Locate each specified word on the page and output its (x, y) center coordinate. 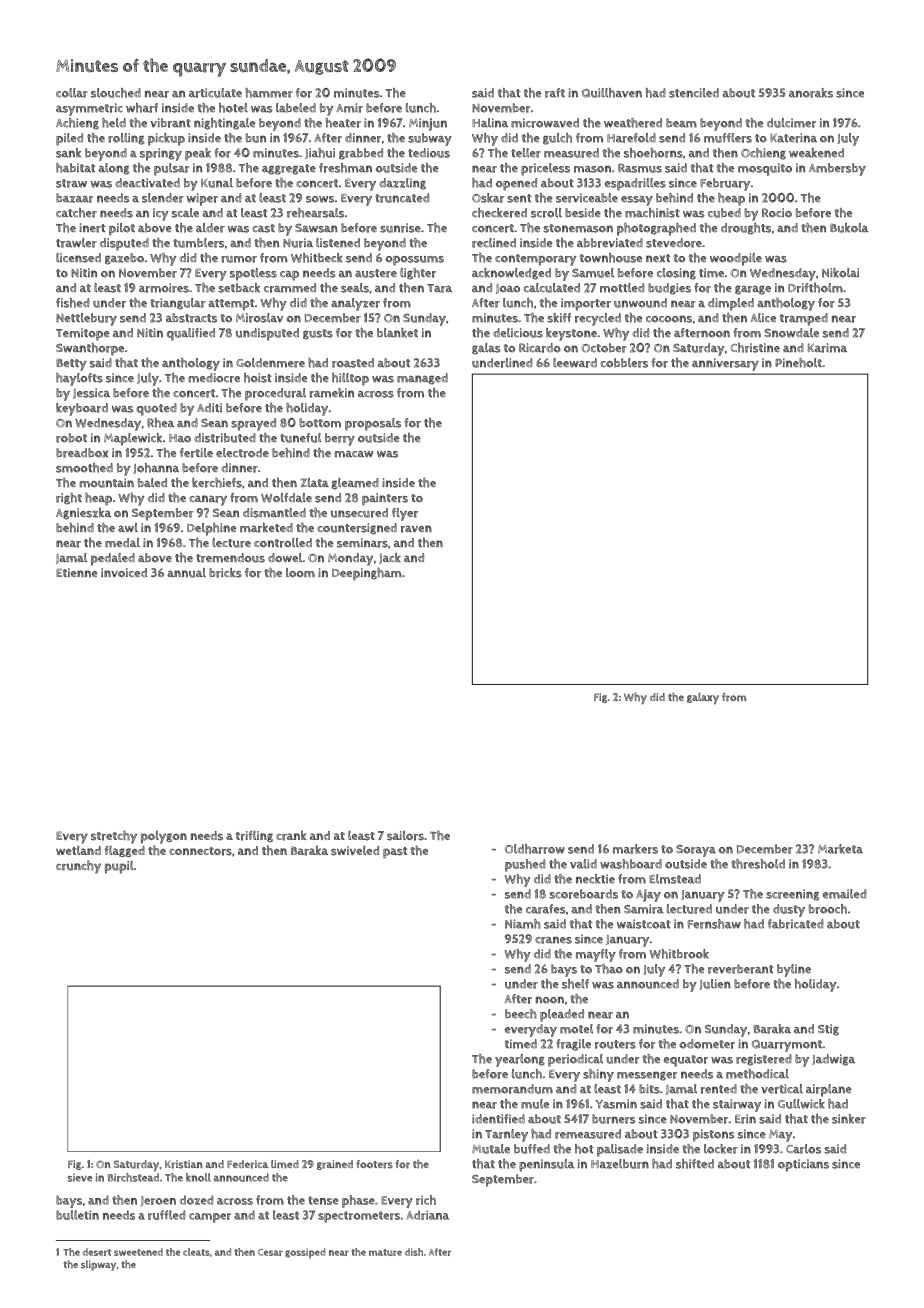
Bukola (849, 228)
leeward (575, 363)
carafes (546, 909)
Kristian (184, 1164)
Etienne (77, 572)
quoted (156, 409)
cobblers (624, 363)
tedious (429, 153)
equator (686, 1061)
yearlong (520, 1060)
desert (97, 1252)
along (114, 169)
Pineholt (798, 363)
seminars (362, 543)
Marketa (840, 849)
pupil (119, 867)
